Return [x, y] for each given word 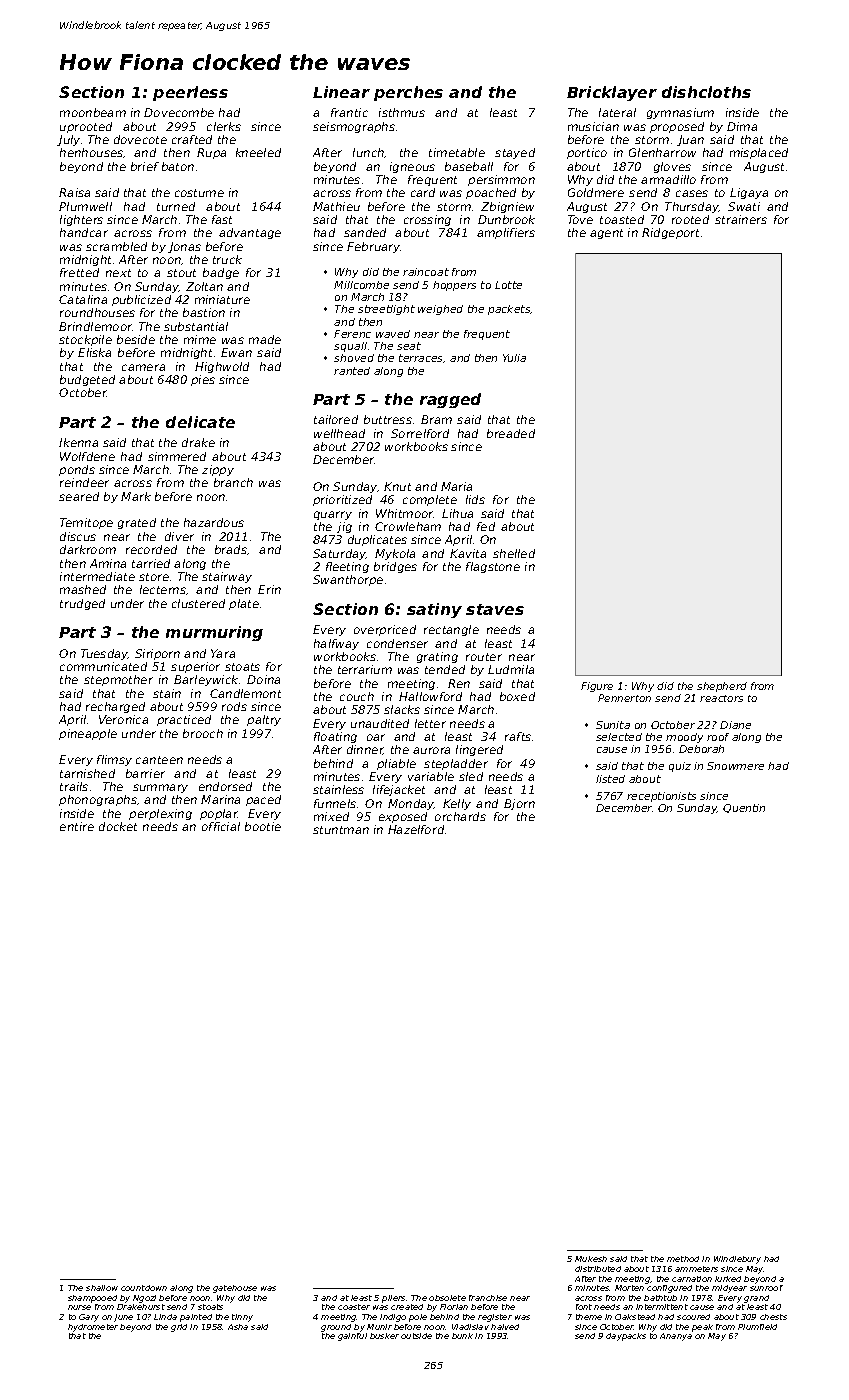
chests [773, 1317]
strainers [741, 219]
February [374, 247]
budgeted [87, 380]
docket [118, 826]
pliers [393, 1299]
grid [179, 1328]
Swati [744, 206]
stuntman [341, 830]
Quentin [744, 808]
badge [221, 273]
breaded [511, 433]
